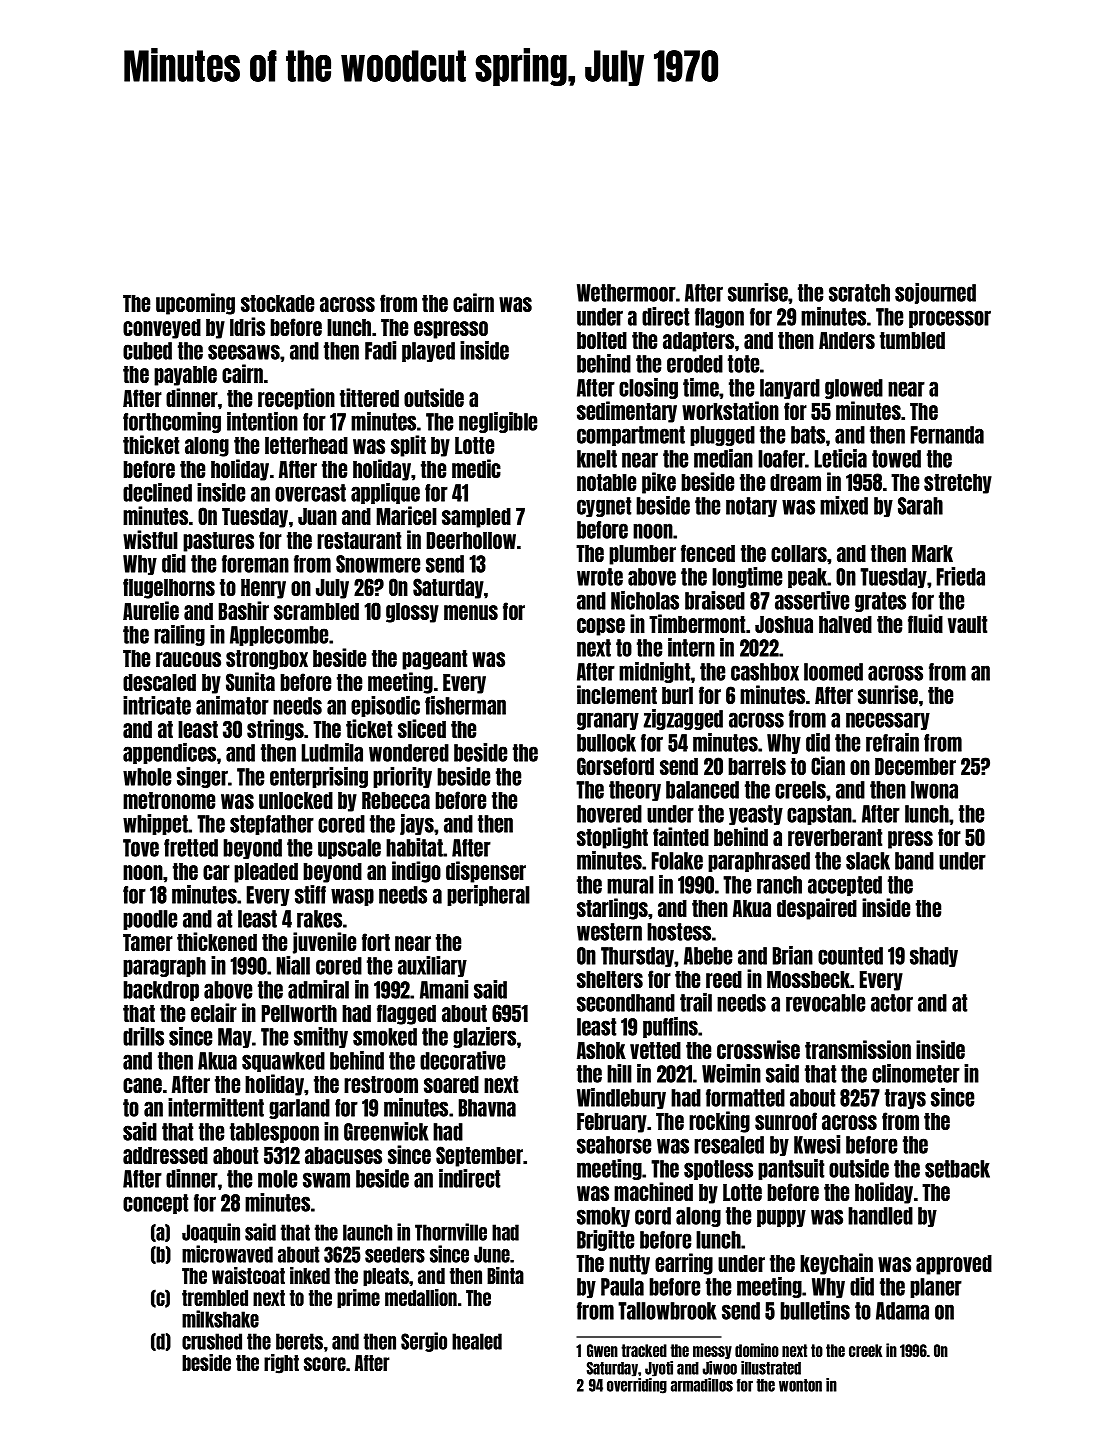 The width and height of the screenshot is (1116, 1444). I want to click on ranch, so click(779, 885).
